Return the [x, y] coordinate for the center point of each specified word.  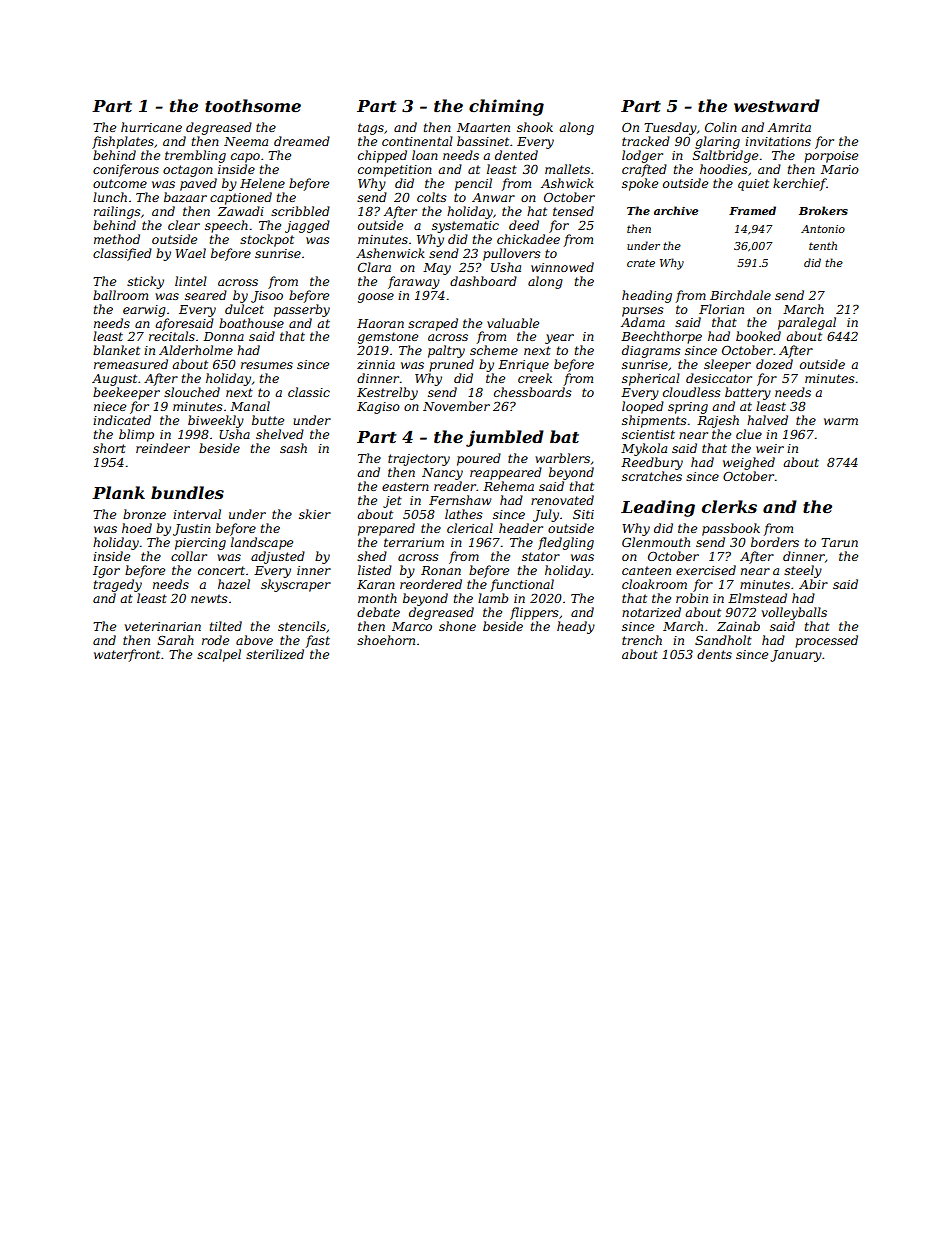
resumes [267, 365]
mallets [567, 169]
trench [642, 640]
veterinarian [163, 626]
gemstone [388, 338]
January [796, 656]
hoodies [724, 169]
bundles [187, 492]
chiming [506, 107]
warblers [562, 458]
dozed [774, 364]
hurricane [151, 127]
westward [777, 105]
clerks [729, 506]
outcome [120, 183]
